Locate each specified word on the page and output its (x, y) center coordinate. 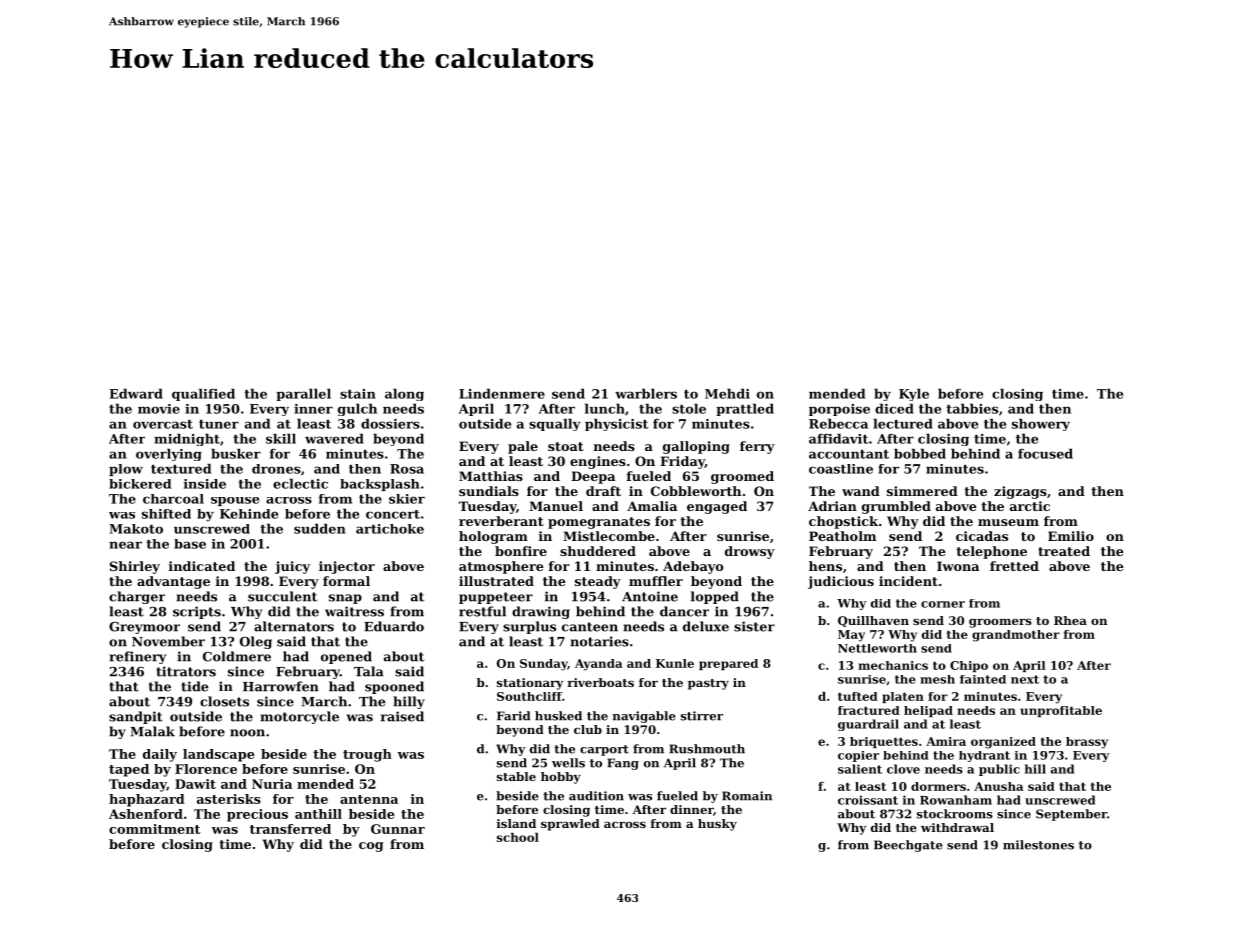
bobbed (920, 453)
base (190, 544)
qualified (203, 394)
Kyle (914, 394)
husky (717, 825)
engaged (717, 507)
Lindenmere (502, 393)
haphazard (147, 800)
